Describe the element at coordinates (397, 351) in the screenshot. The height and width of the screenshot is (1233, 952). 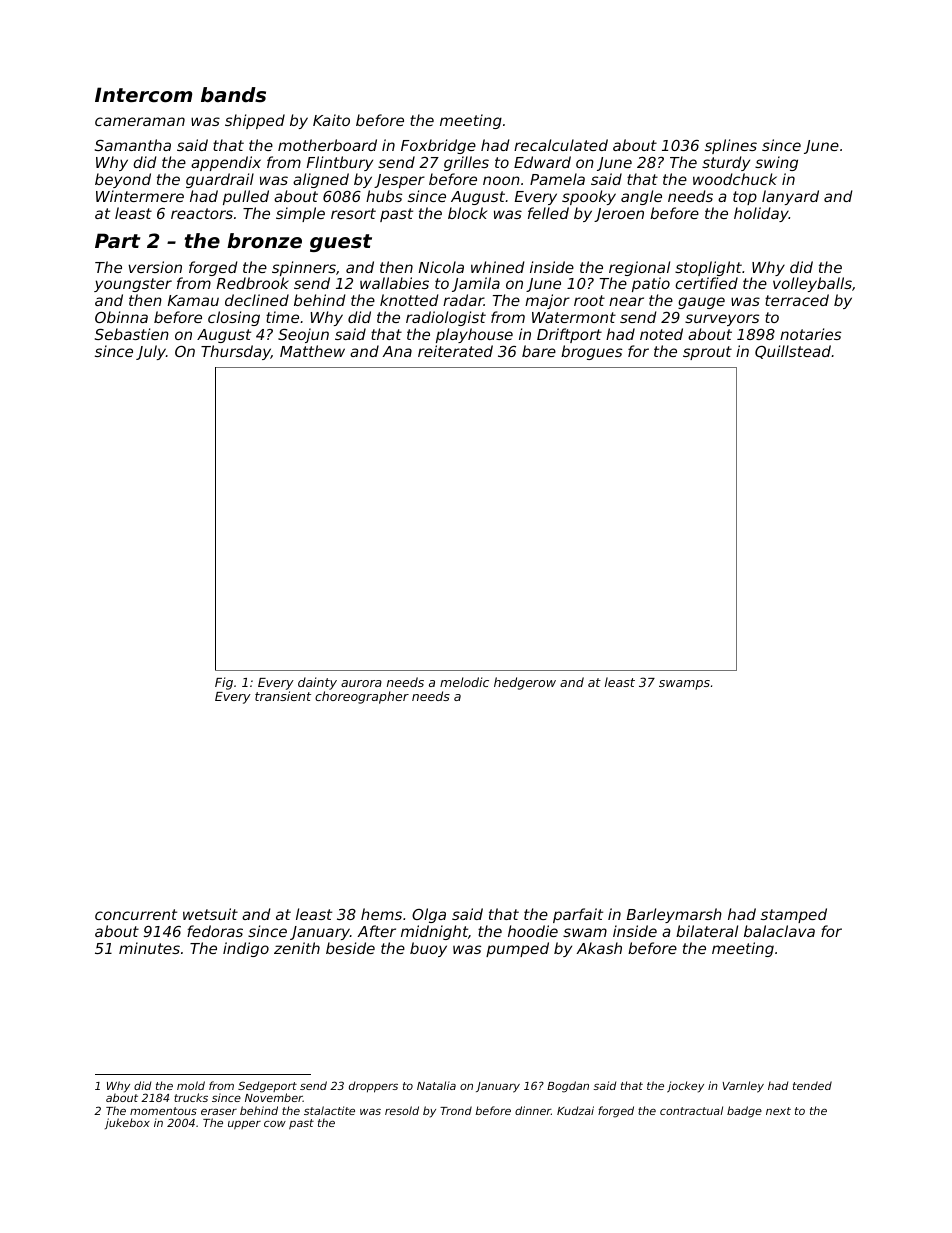
I see `Ana` at that location.
